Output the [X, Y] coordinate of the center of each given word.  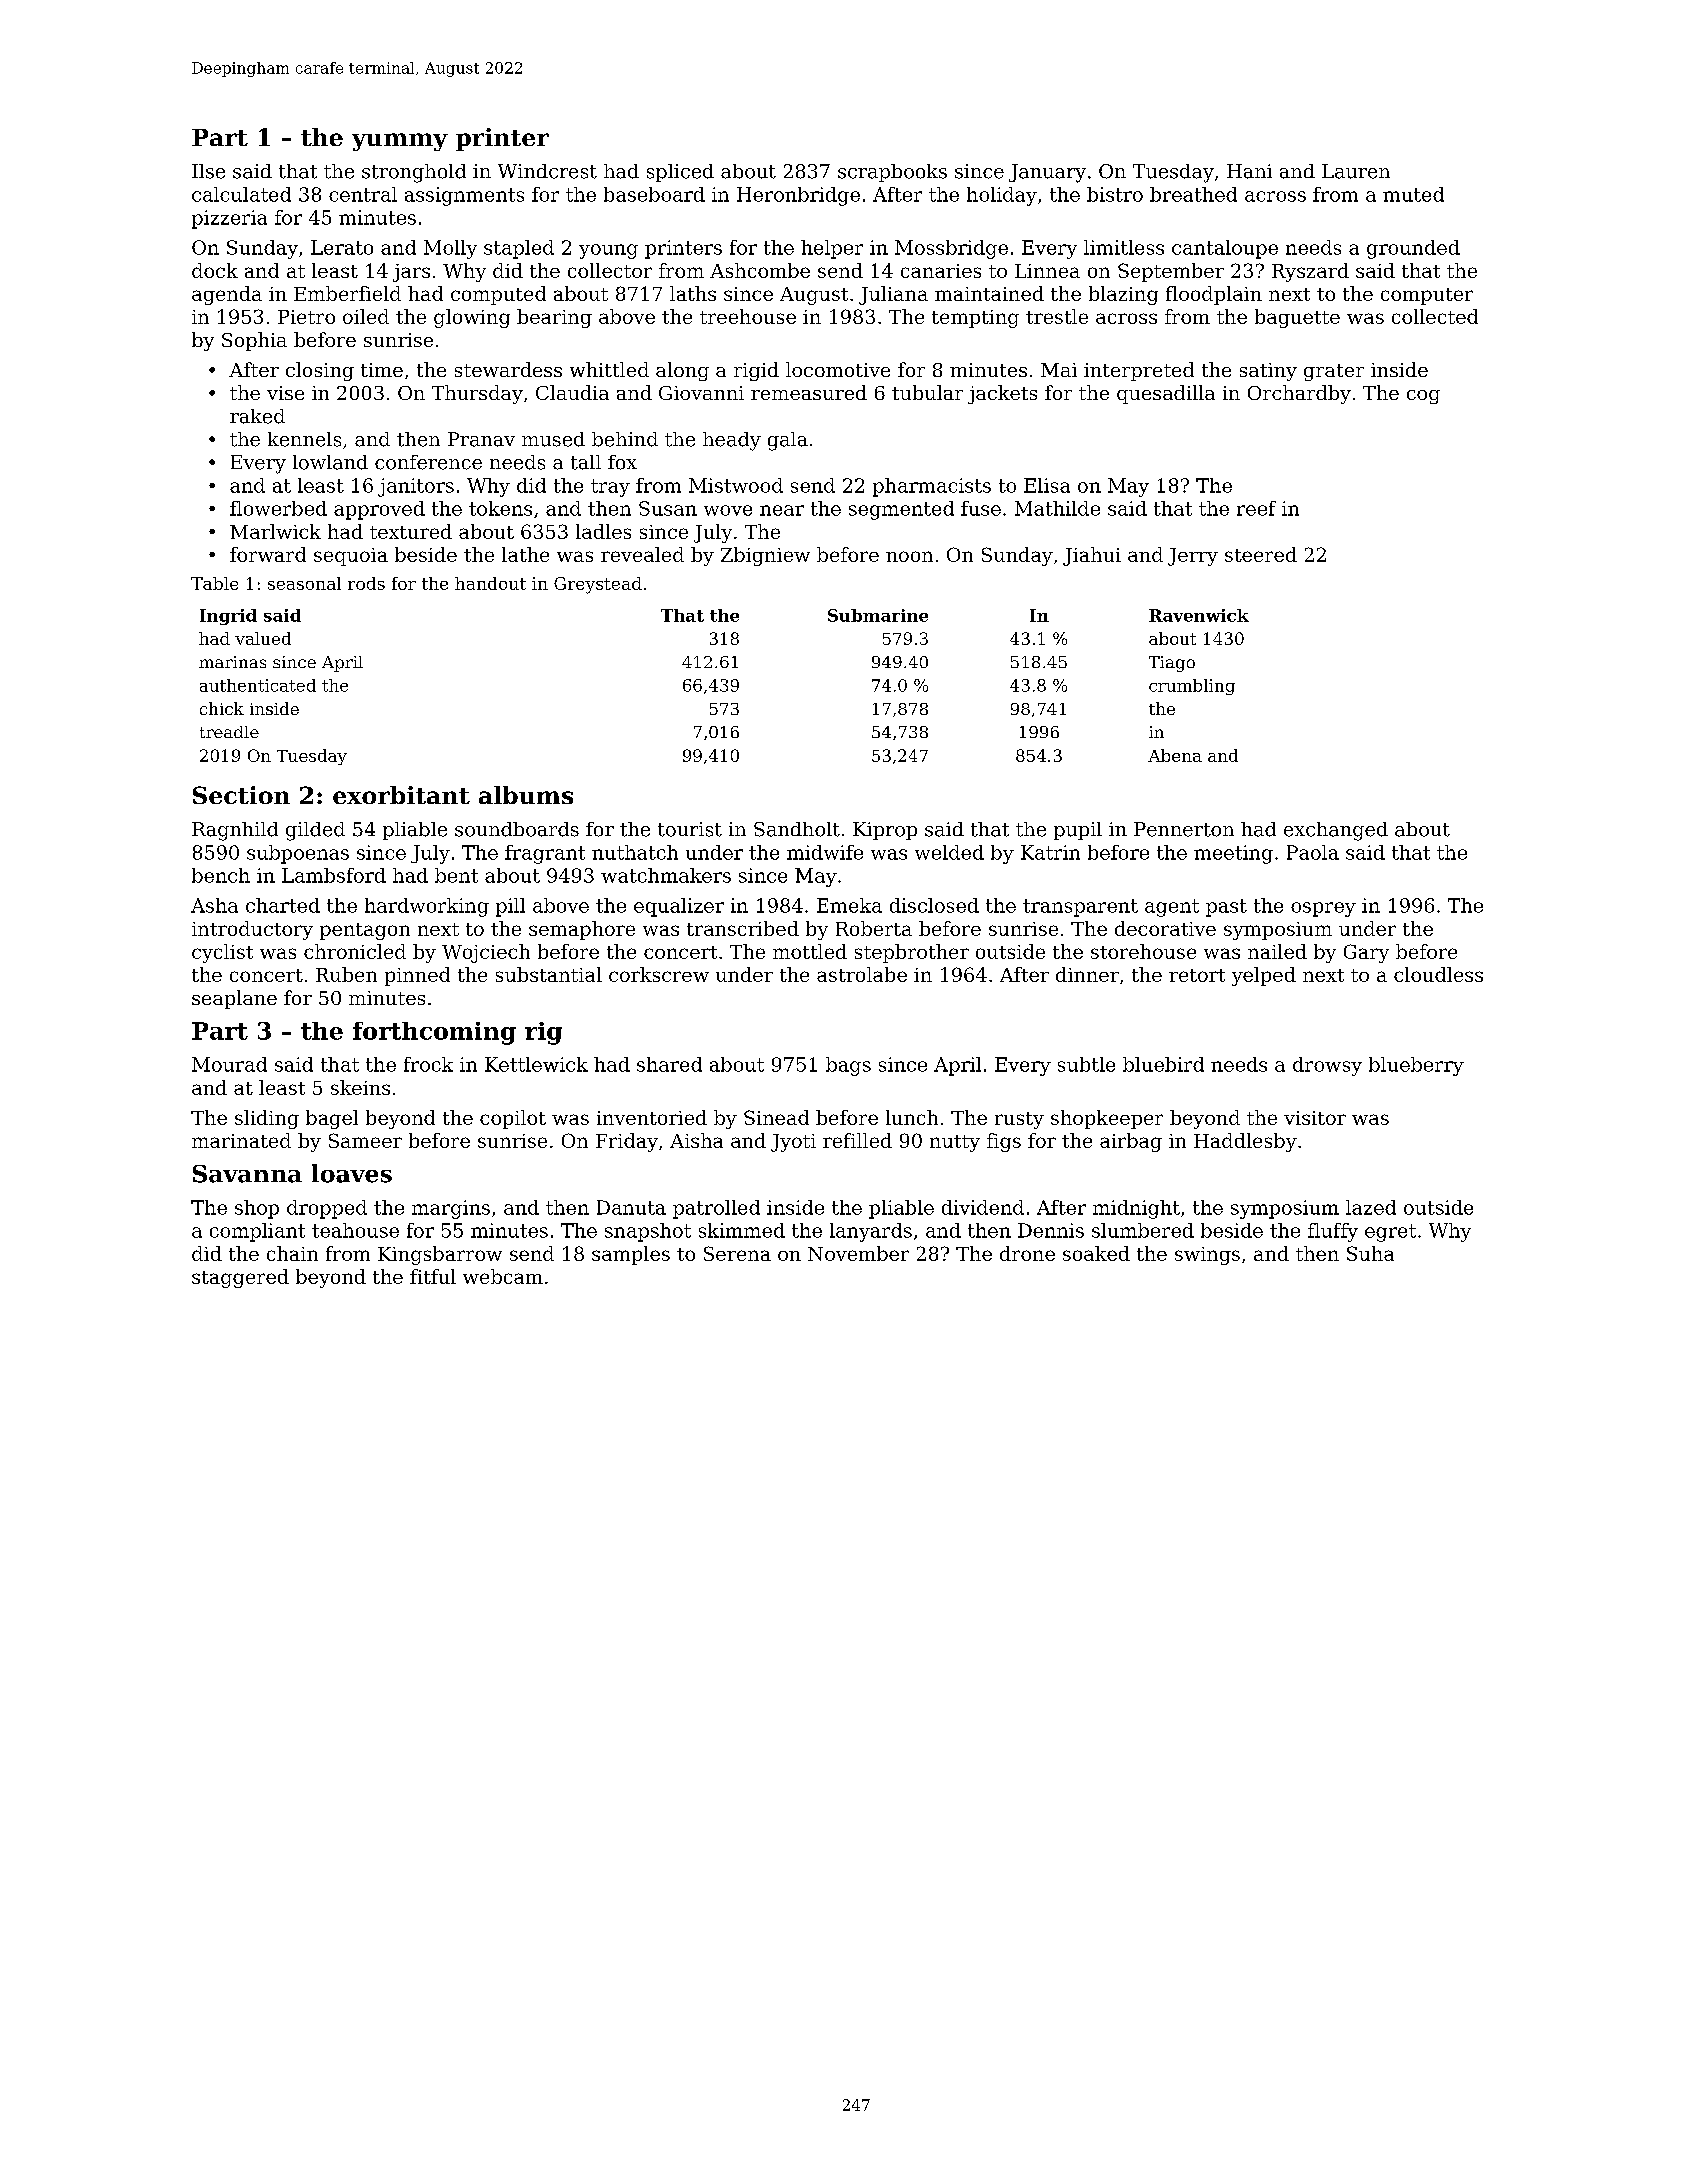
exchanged [1336, 831]
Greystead [598, 585]
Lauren [1356, 171]
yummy [400, 142]
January [1047, 173]
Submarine [878, 615]
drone [1027, 1253]
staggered [240, 1278]
